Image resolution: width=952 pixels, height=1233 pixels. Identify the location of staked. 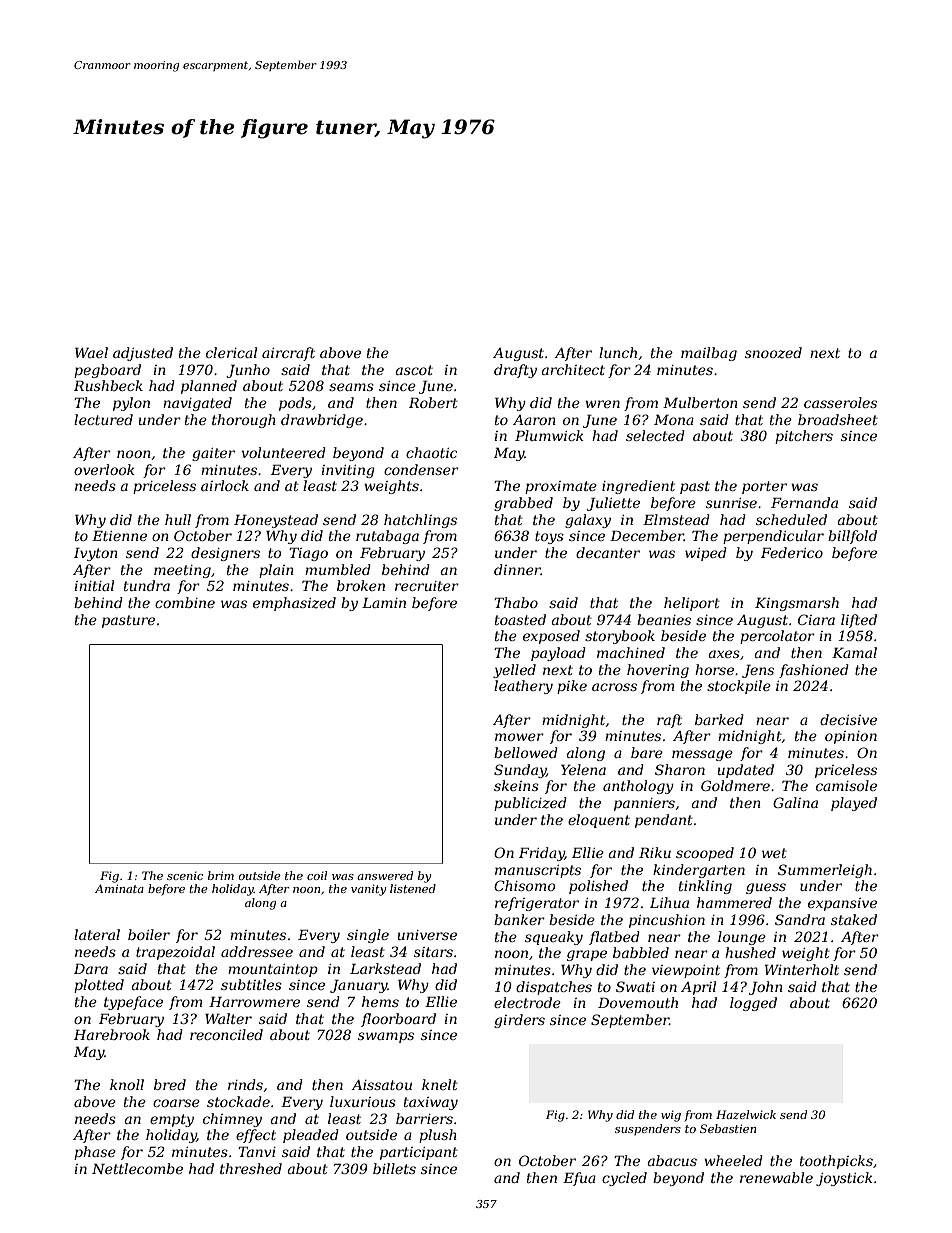
(854, 919).
